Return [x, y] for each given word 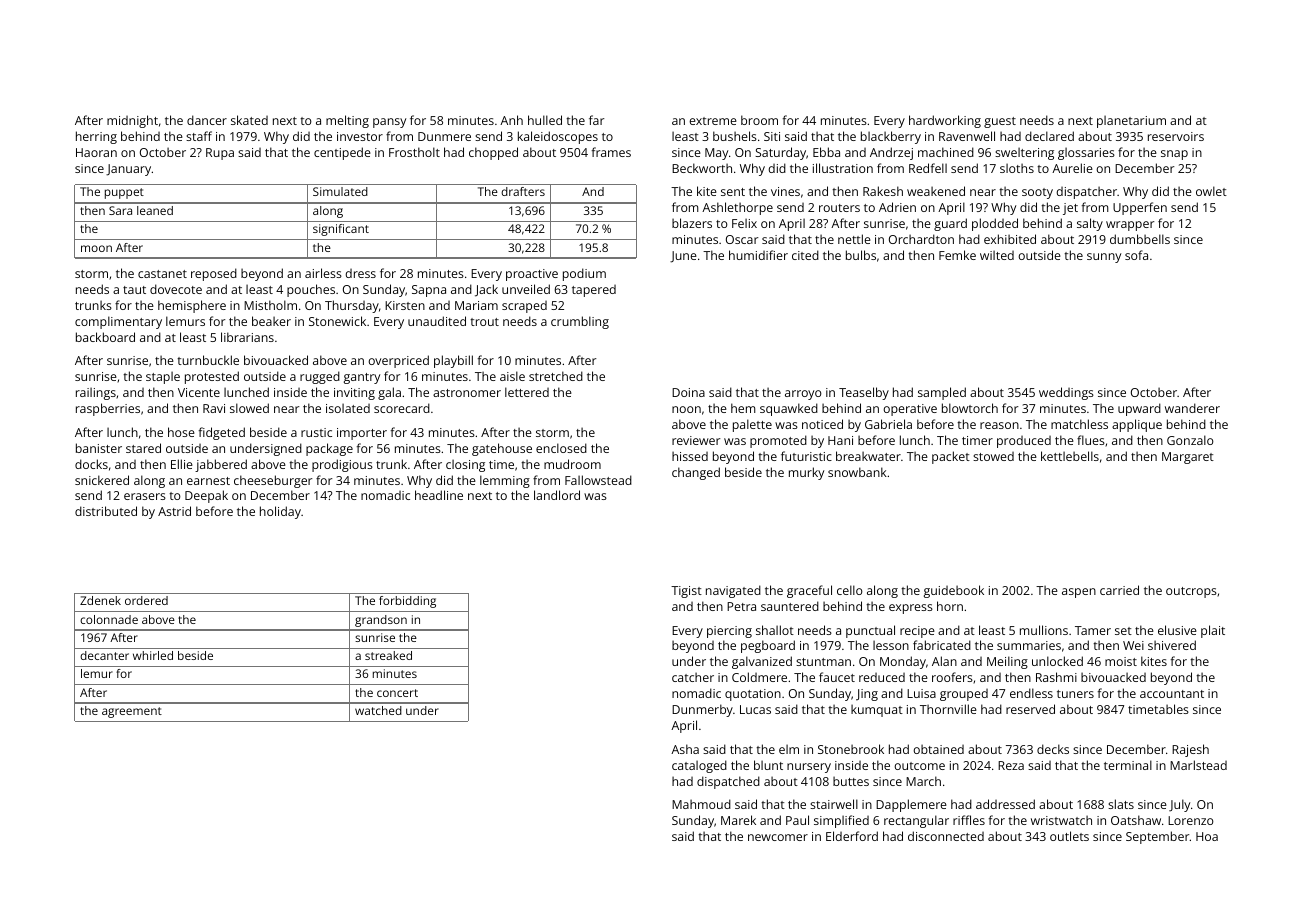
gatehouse [502, 449]
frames [611, 152]
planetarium [1131, 121]
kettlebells [1070, 456]
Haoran [96, 152]
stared [143, 448]
